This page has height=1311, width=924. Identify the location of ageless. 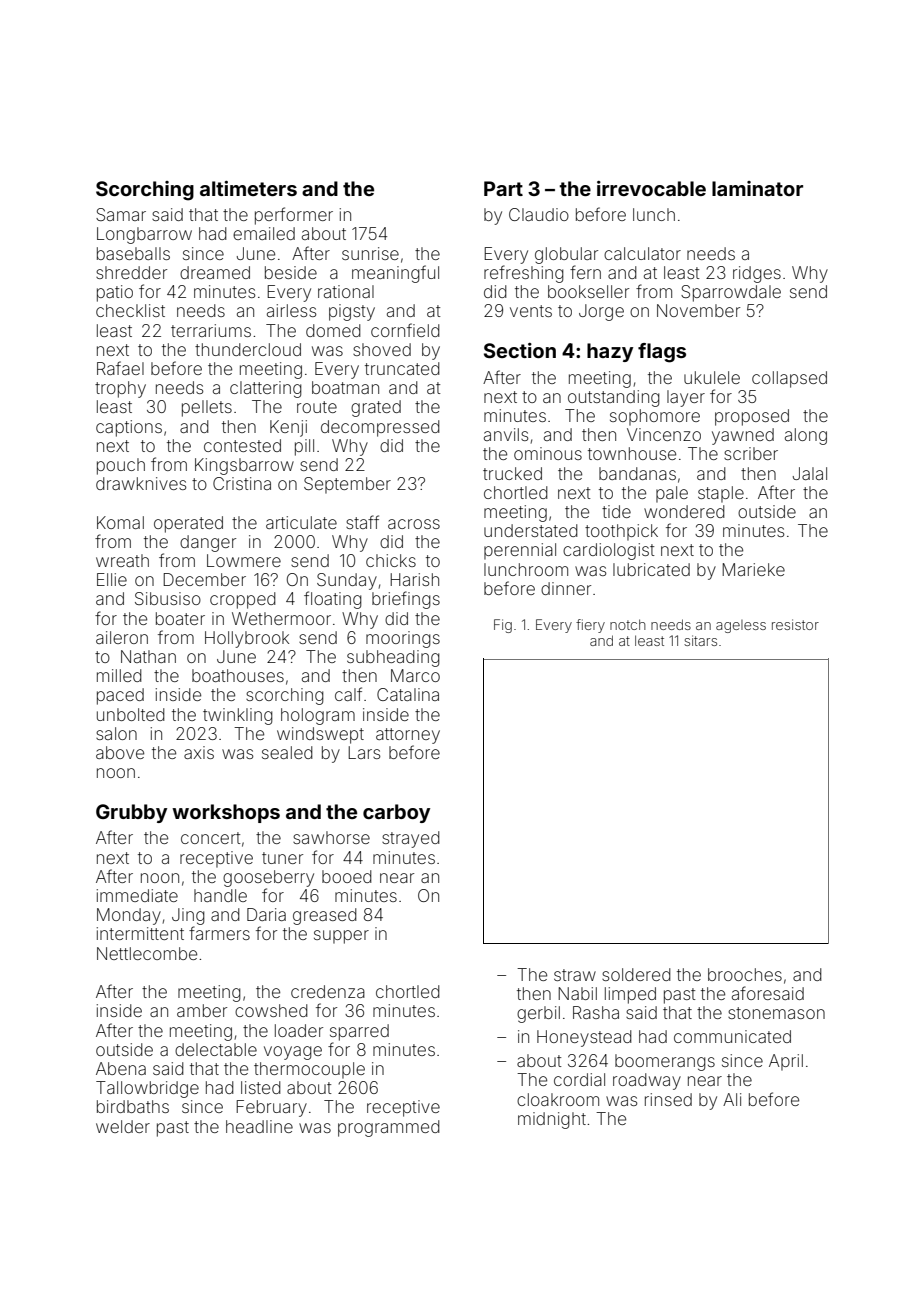
(741, 626).
